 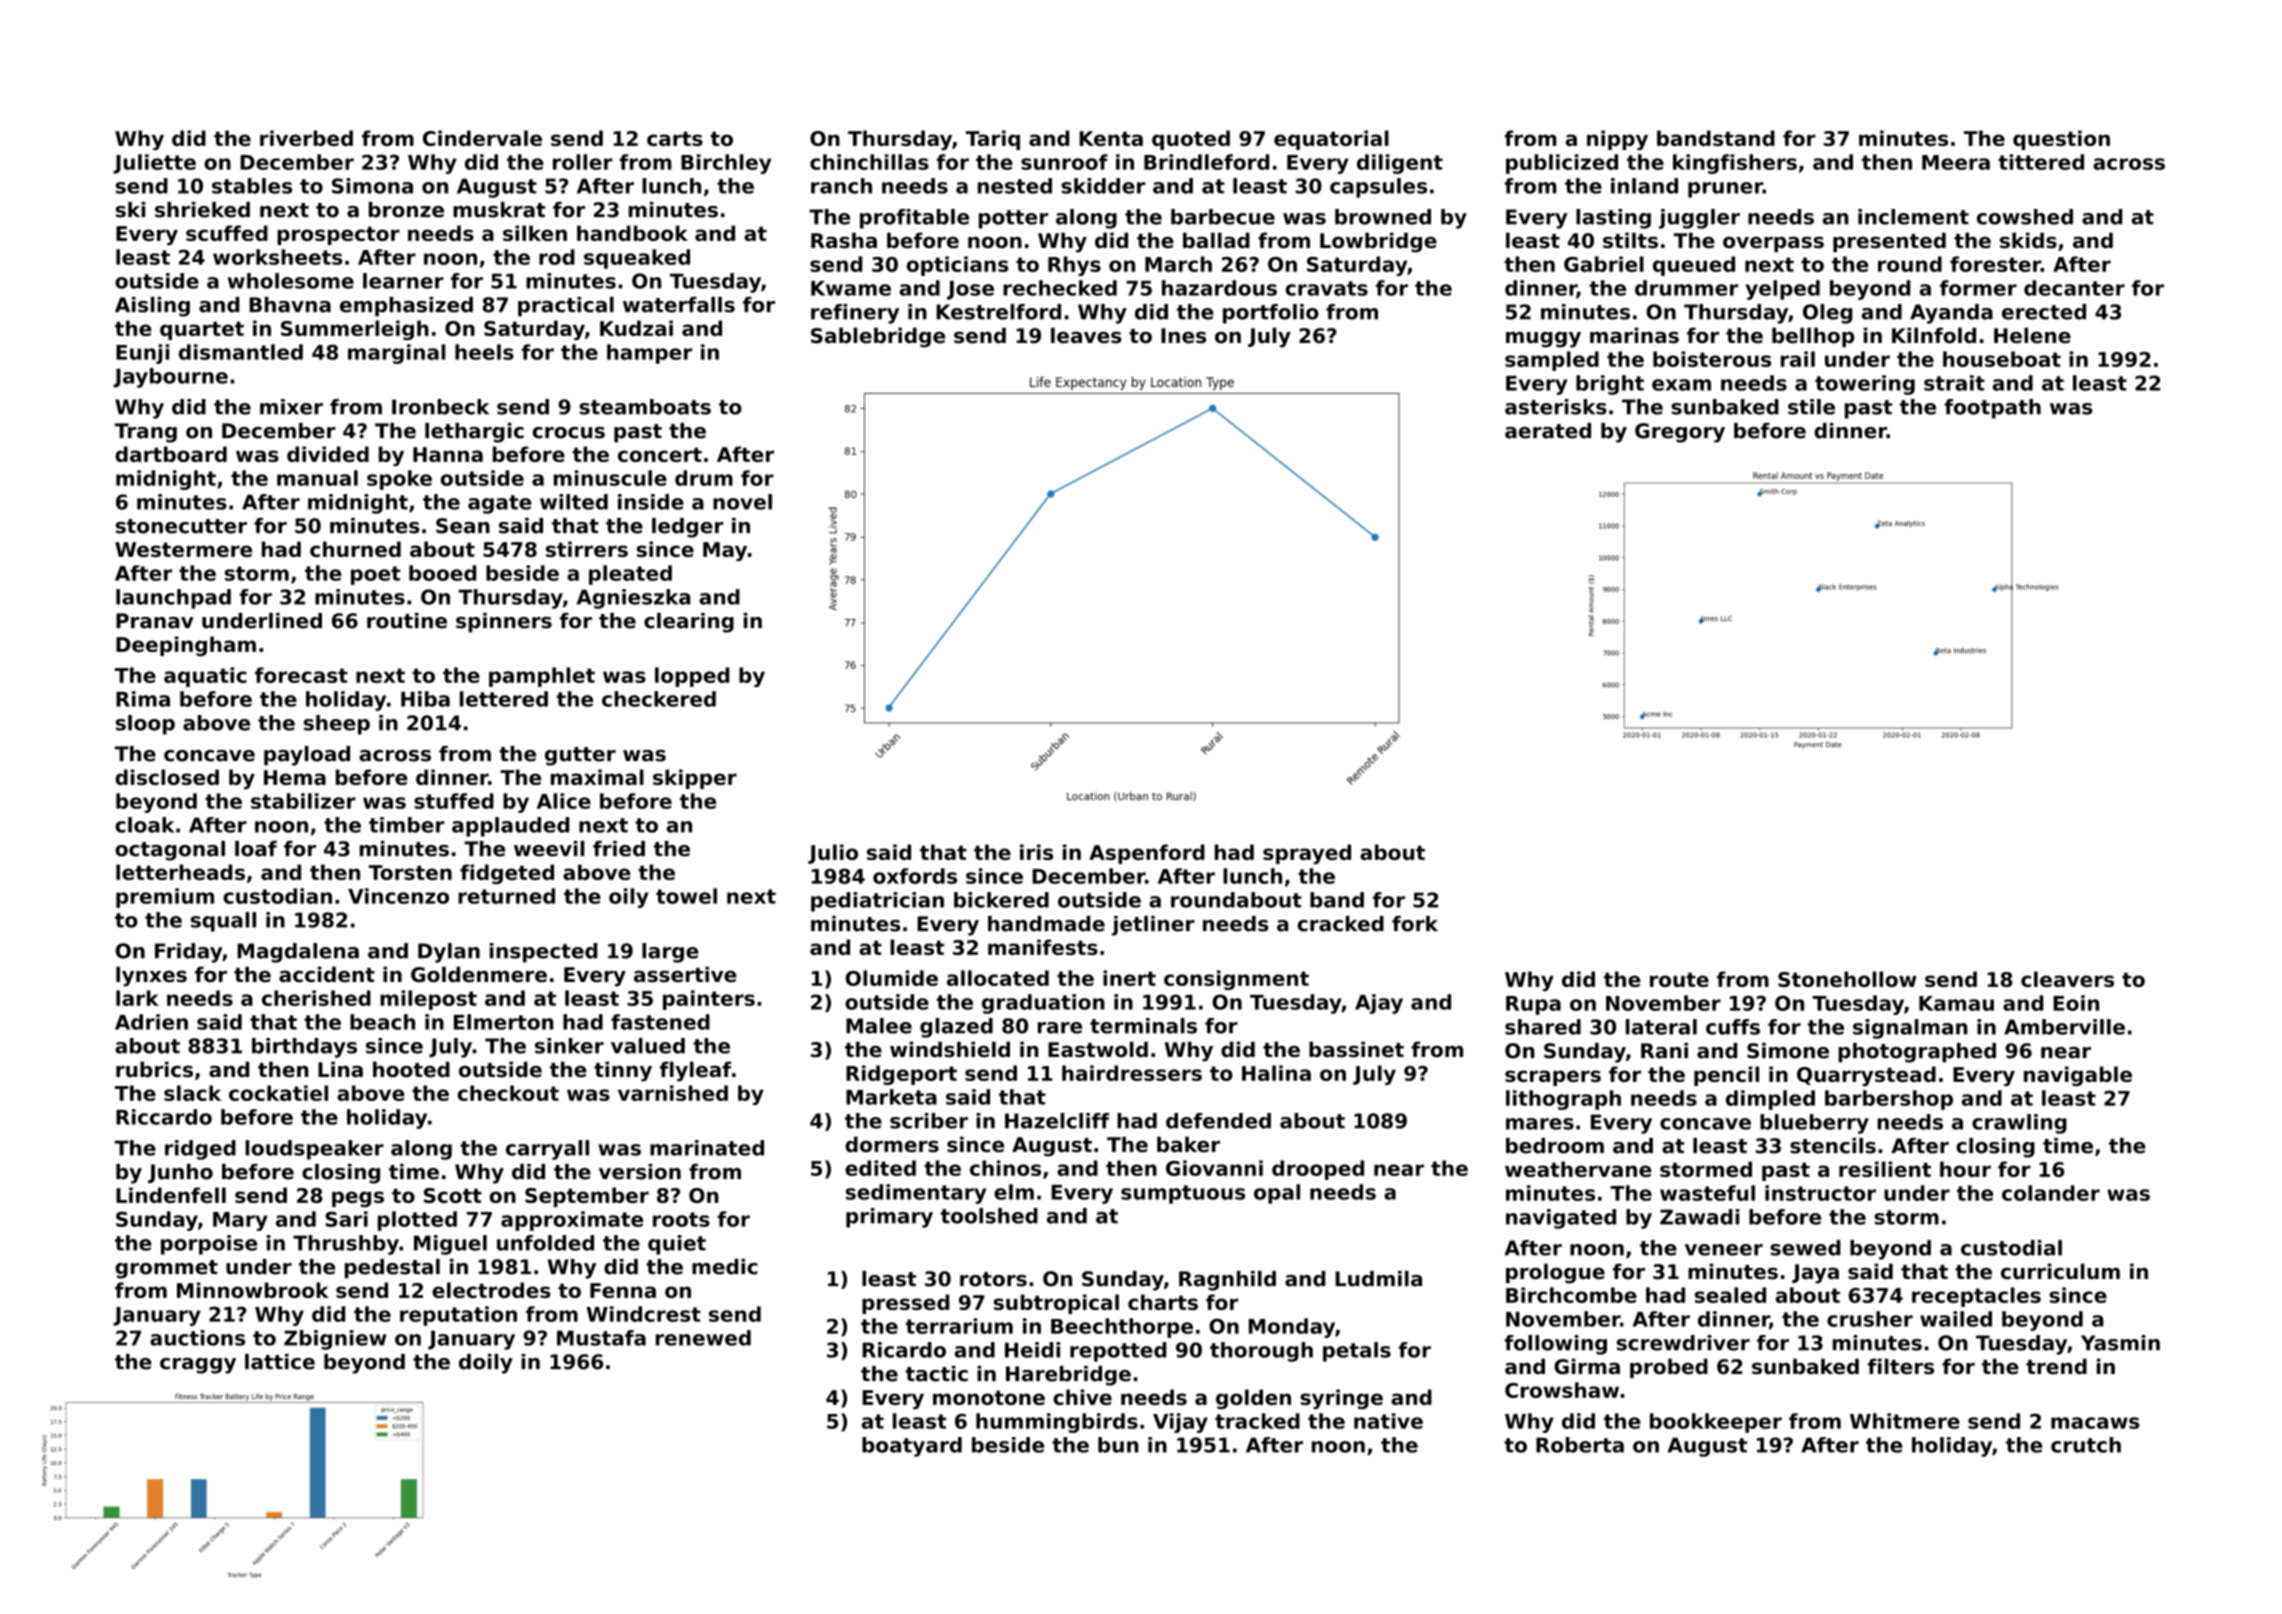 What do you see at coordinates (687, 528) in the page?
I see `ledger` at bounding box center [687, 528].
